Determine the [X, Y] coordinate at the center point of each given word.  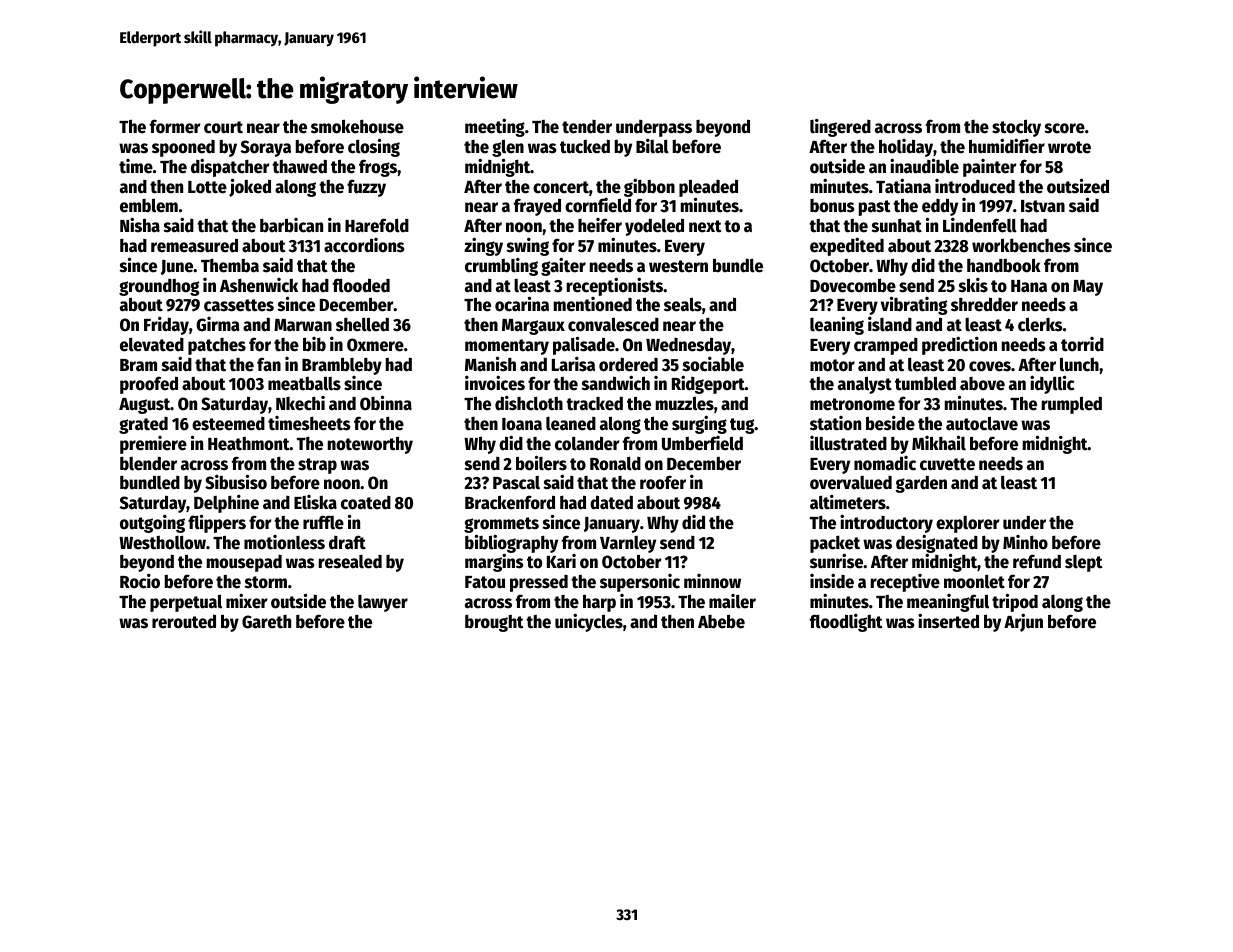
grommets [501, 525]
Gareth [266, 622]
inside [832, 581]
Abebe [721, 621]
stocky [1016, 129]
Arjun [1023, 622]
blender [148, 464]
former [175, 126]
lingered [840, 127]
